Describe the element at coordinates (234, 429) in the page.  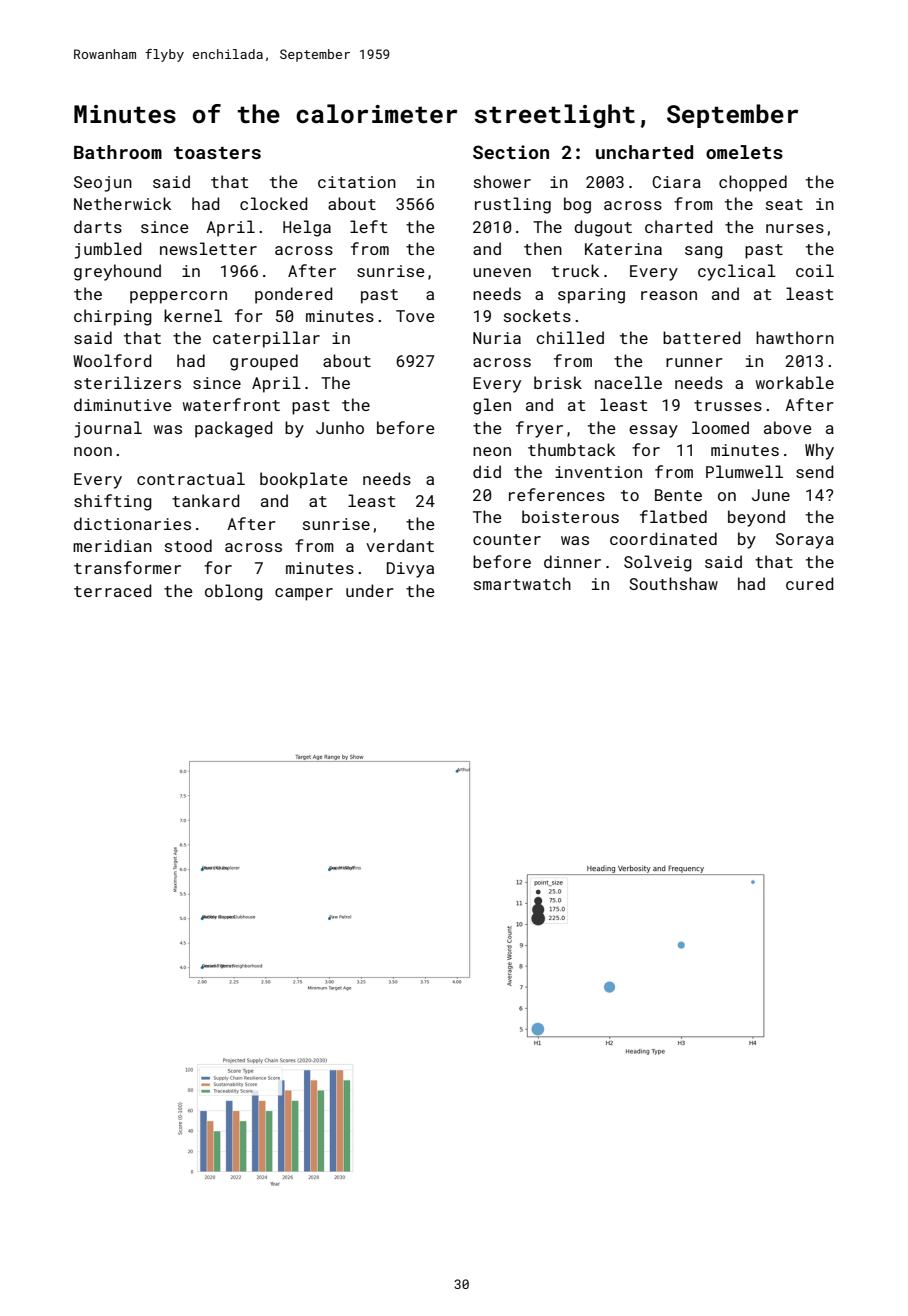
I see `packaged` at that location.
